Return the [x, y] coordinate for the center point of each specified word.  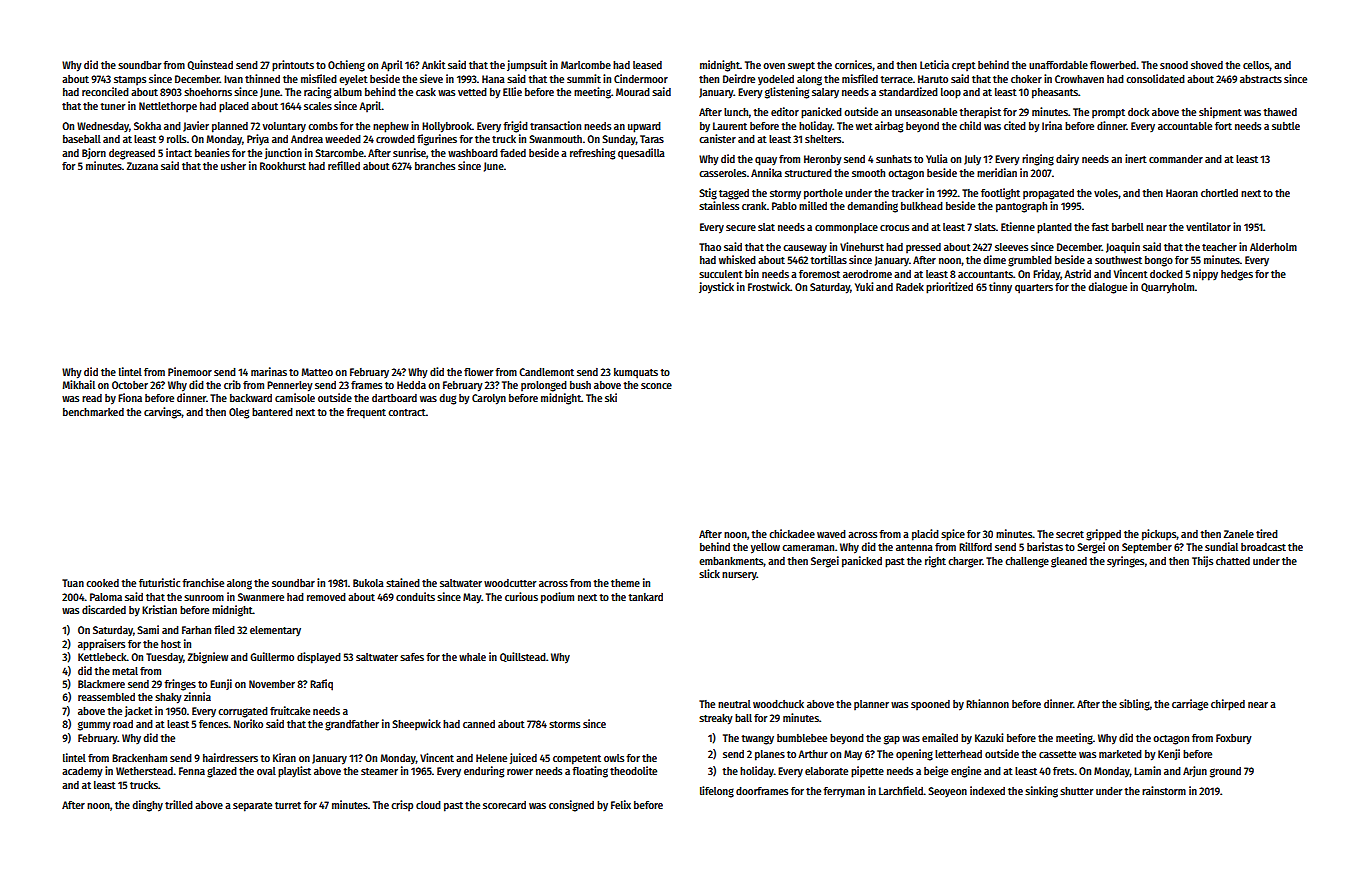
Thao [710, 247]
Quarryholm [1168, 288]
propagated [1048, 194]
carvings [163, 413]
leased [647, 65]
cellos [1256, 66]
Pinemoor [190, 371]
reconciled [105, 91]
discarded [104, 609]
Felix [621, 804]
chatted [1233, 561]
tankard [645, 597]
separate [252, 807]
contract [407, 412]
